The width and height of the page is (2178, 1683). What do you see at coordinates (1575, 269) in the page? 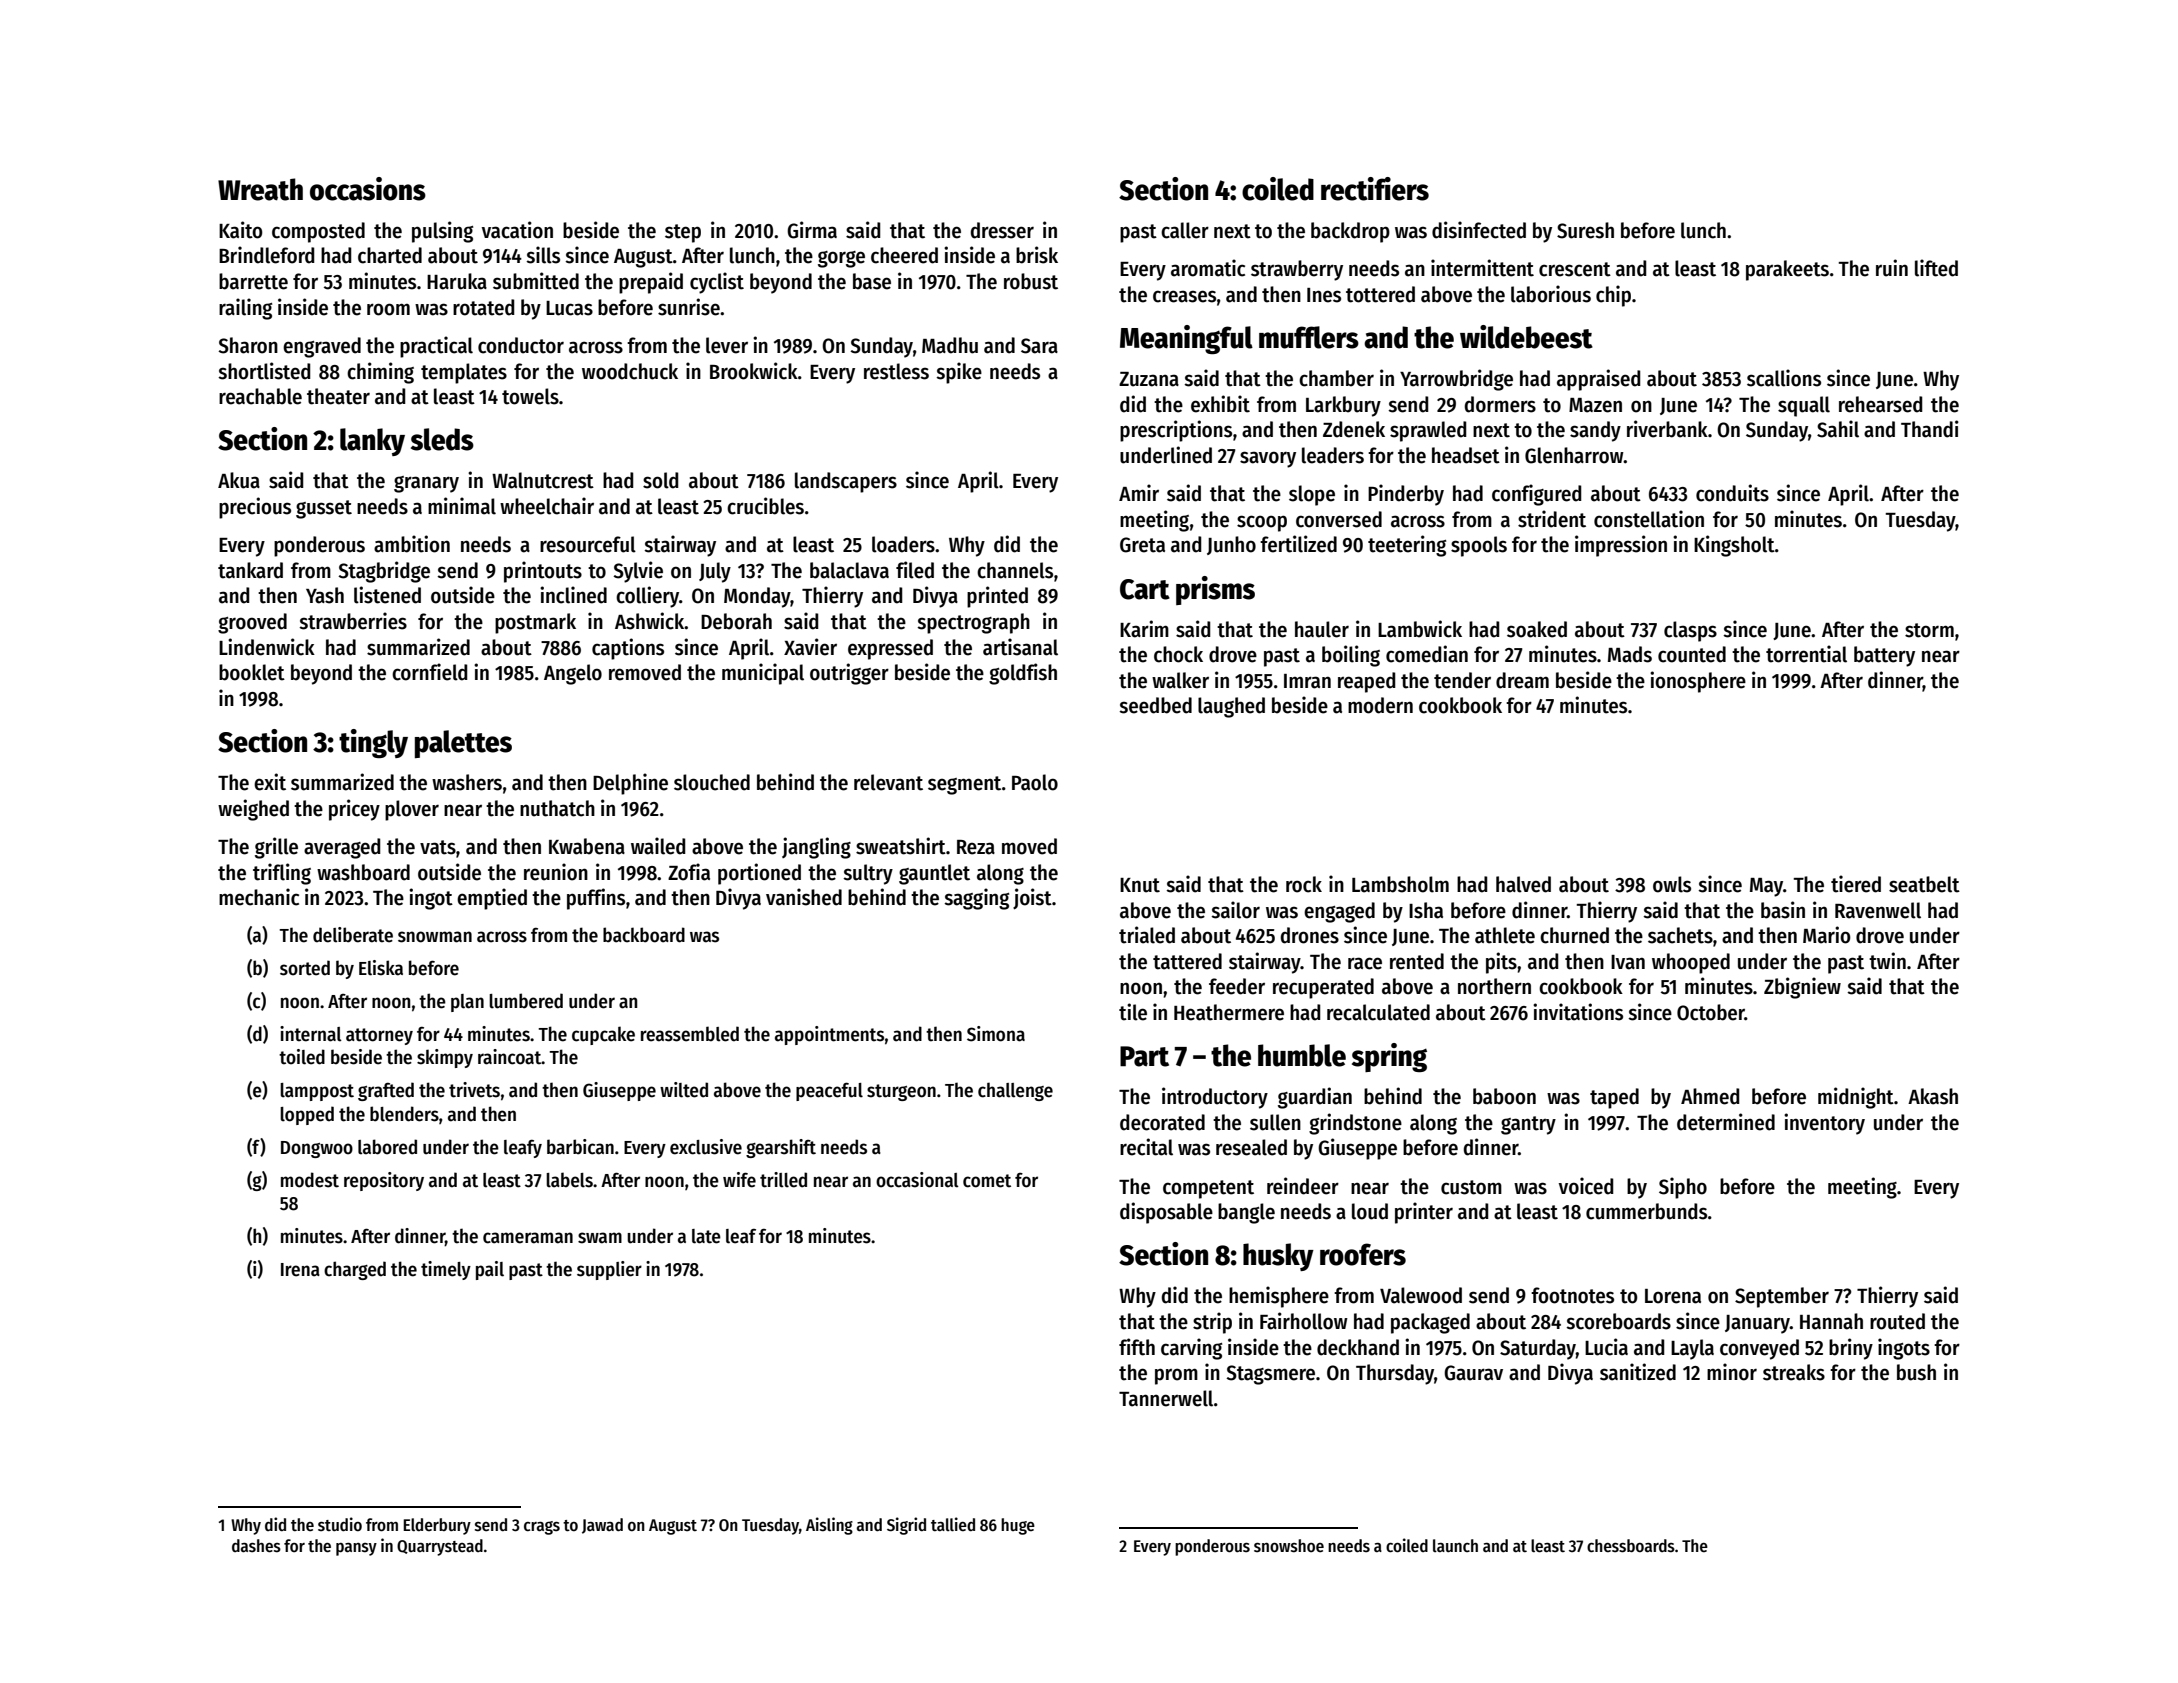
I see `crescent` at bounding box center [1575, 269].
